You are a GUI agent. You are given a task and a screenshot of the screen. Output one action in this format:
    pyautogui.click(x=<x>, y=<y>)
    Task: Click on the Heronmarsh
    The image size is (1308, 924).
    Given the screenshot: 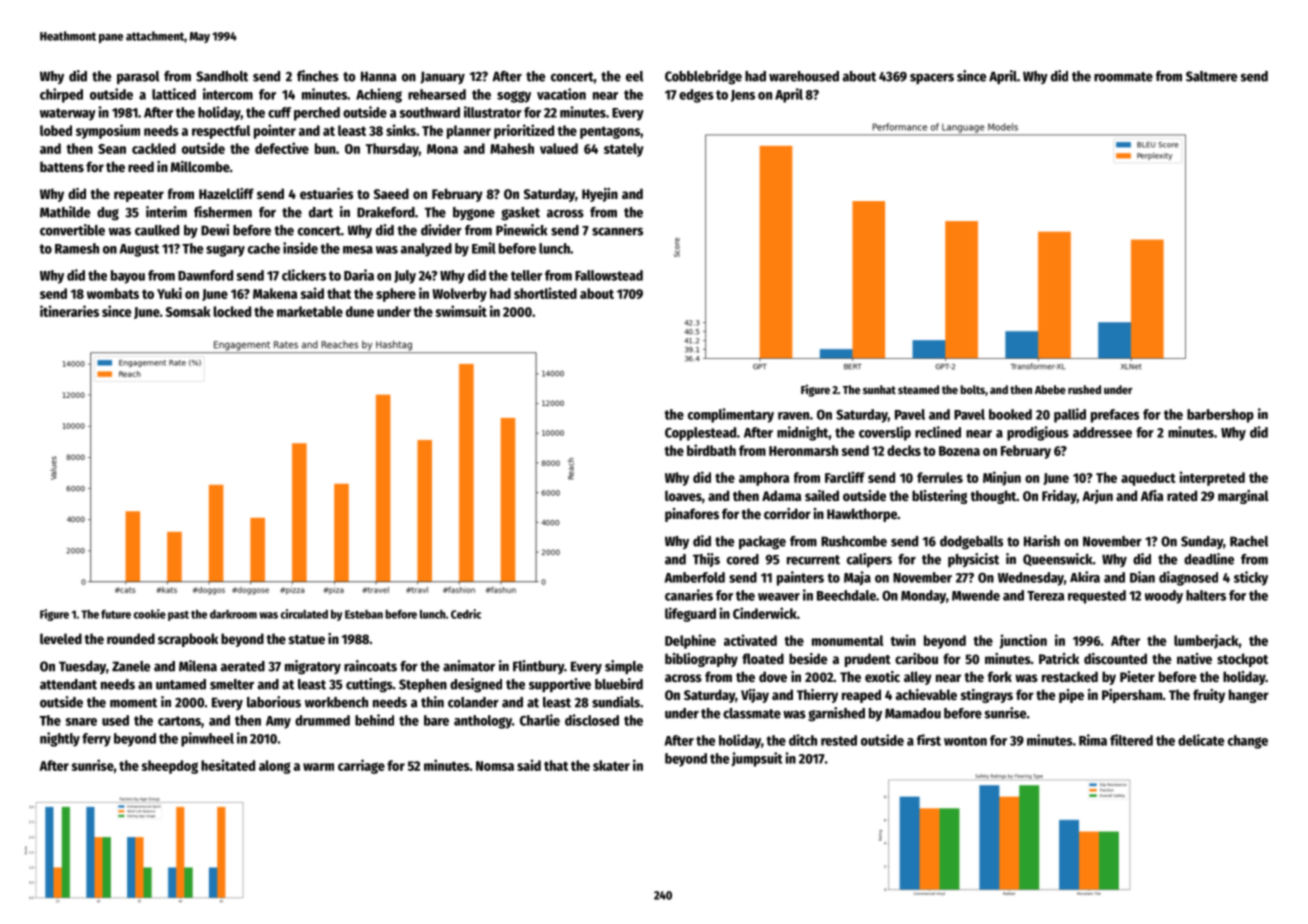 What is the action you would take?
    pyautogui.click(x=803, y=450)
